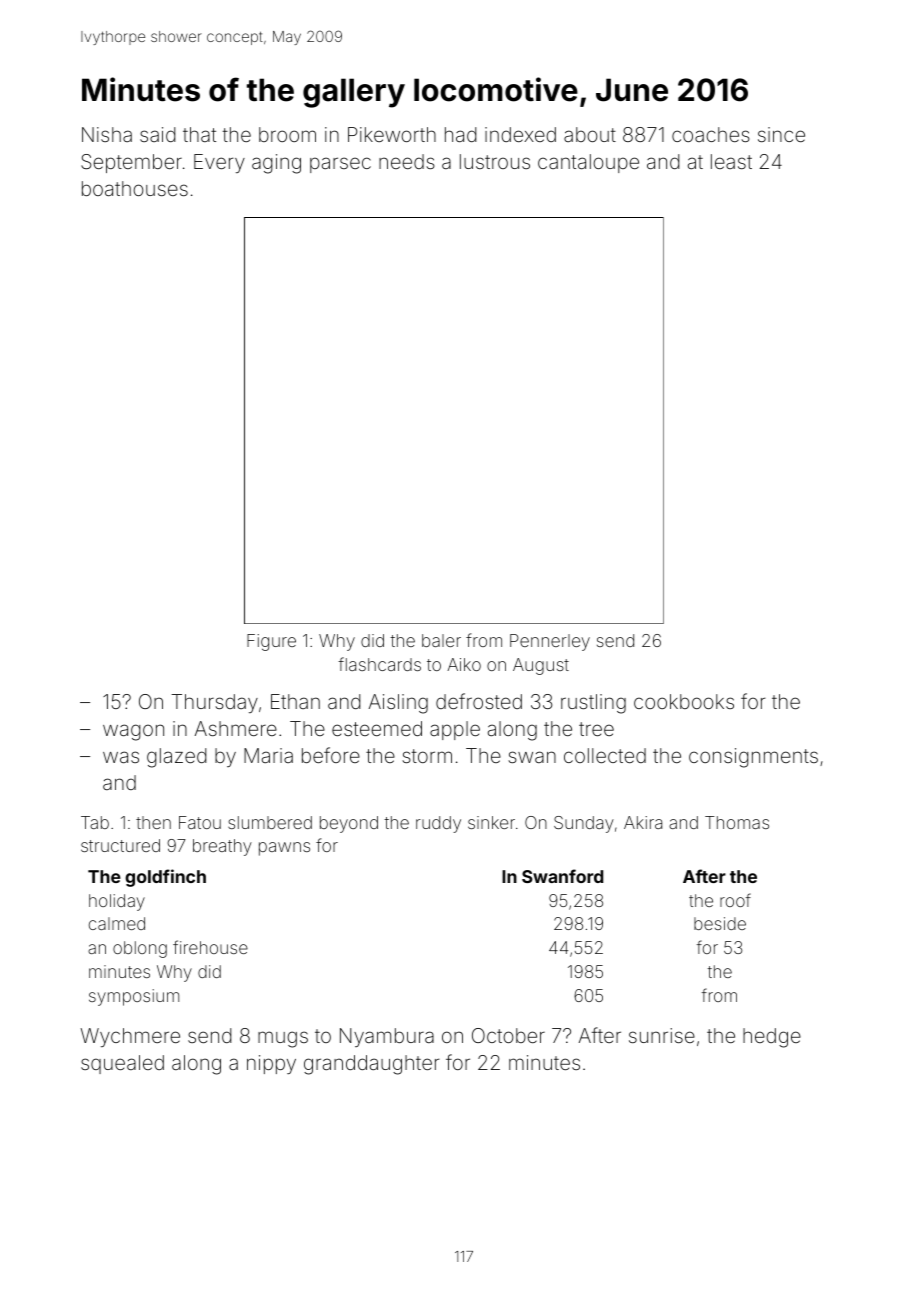 This document has width=908, height=1316. What do you see at coordinates (550, 642) in the document?
I see `Pennerley` at bounding box center [550, 642].
